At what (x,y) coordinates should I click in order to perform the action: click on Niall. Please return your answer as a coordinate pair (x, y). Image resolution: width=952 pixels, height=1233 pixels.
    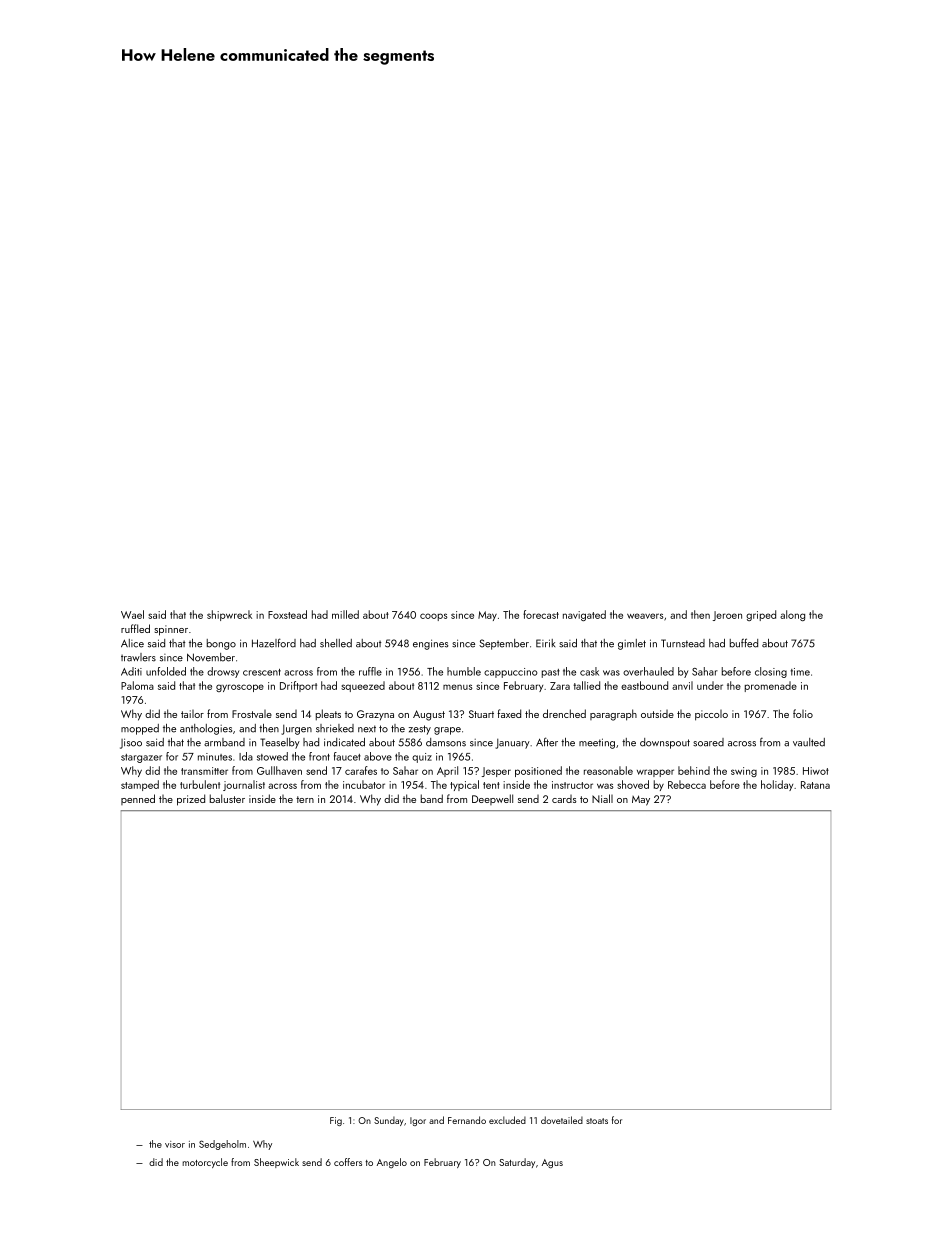
    Looking at the image, I should click on (602, 798).
